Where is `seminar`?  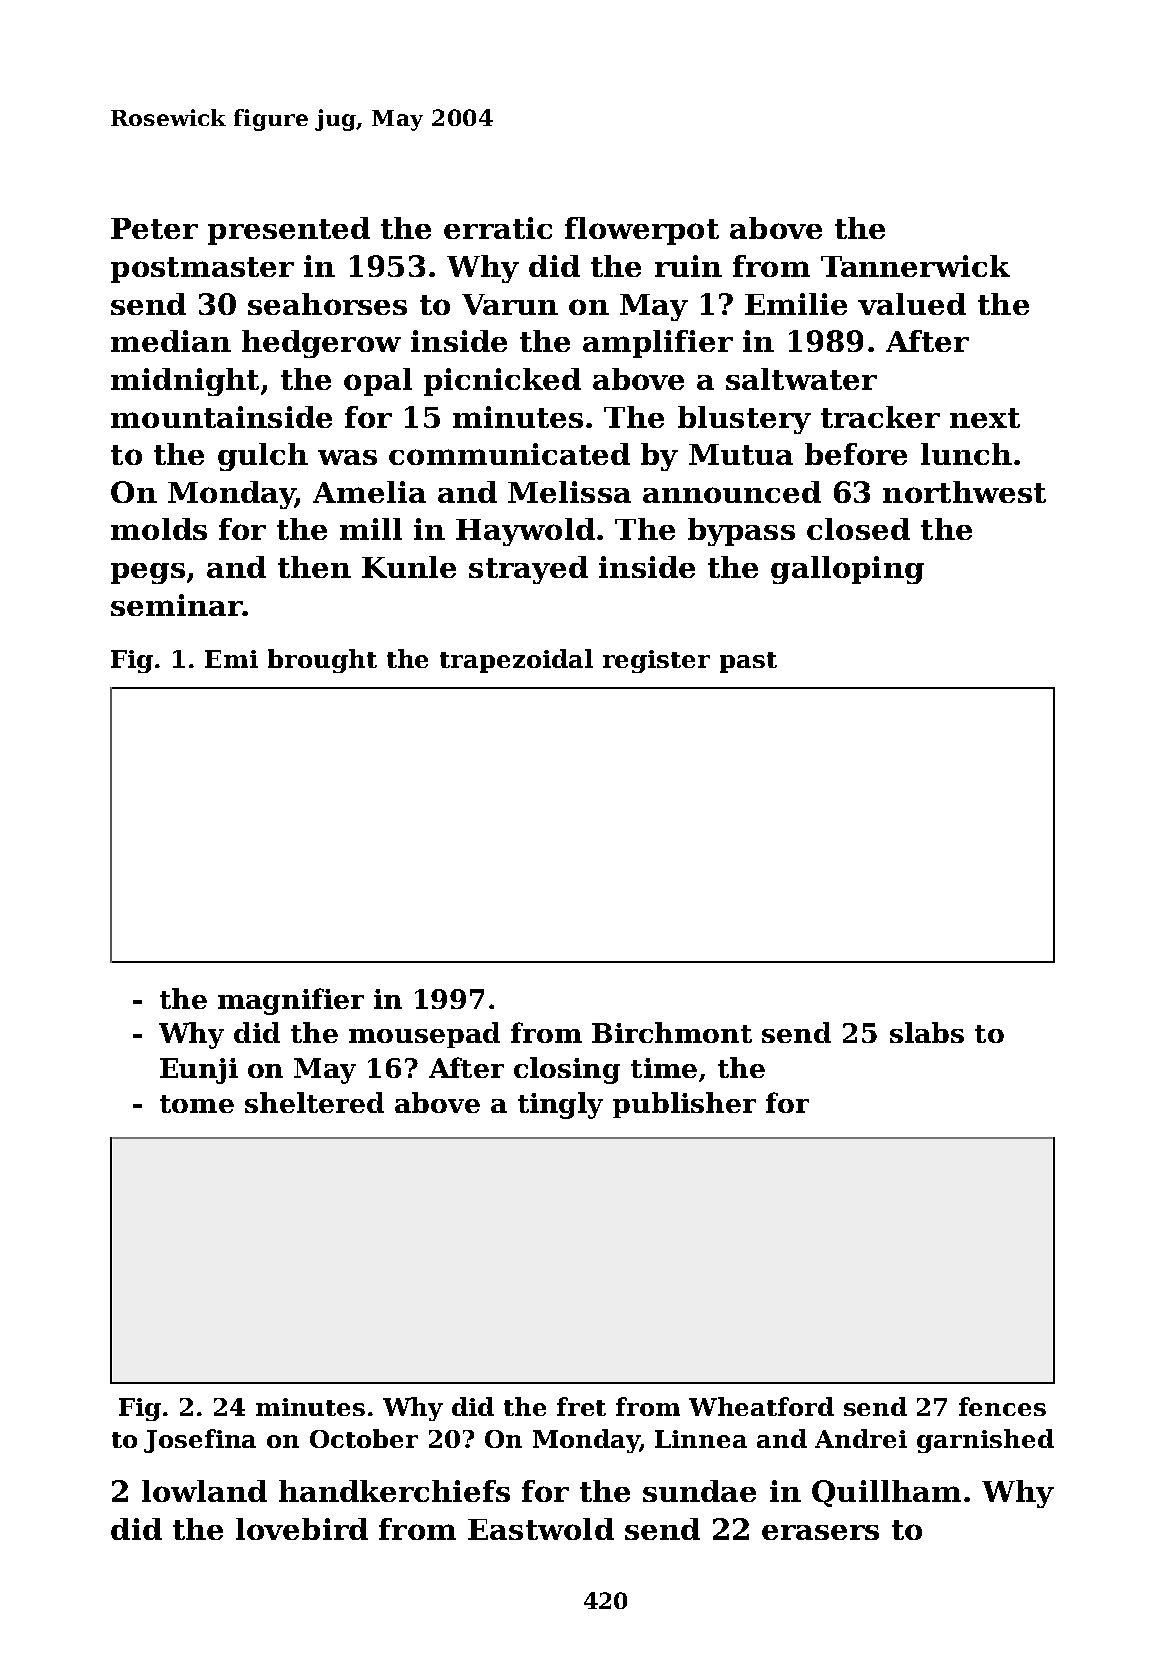
seminar is located at coordinates (176, 605).
